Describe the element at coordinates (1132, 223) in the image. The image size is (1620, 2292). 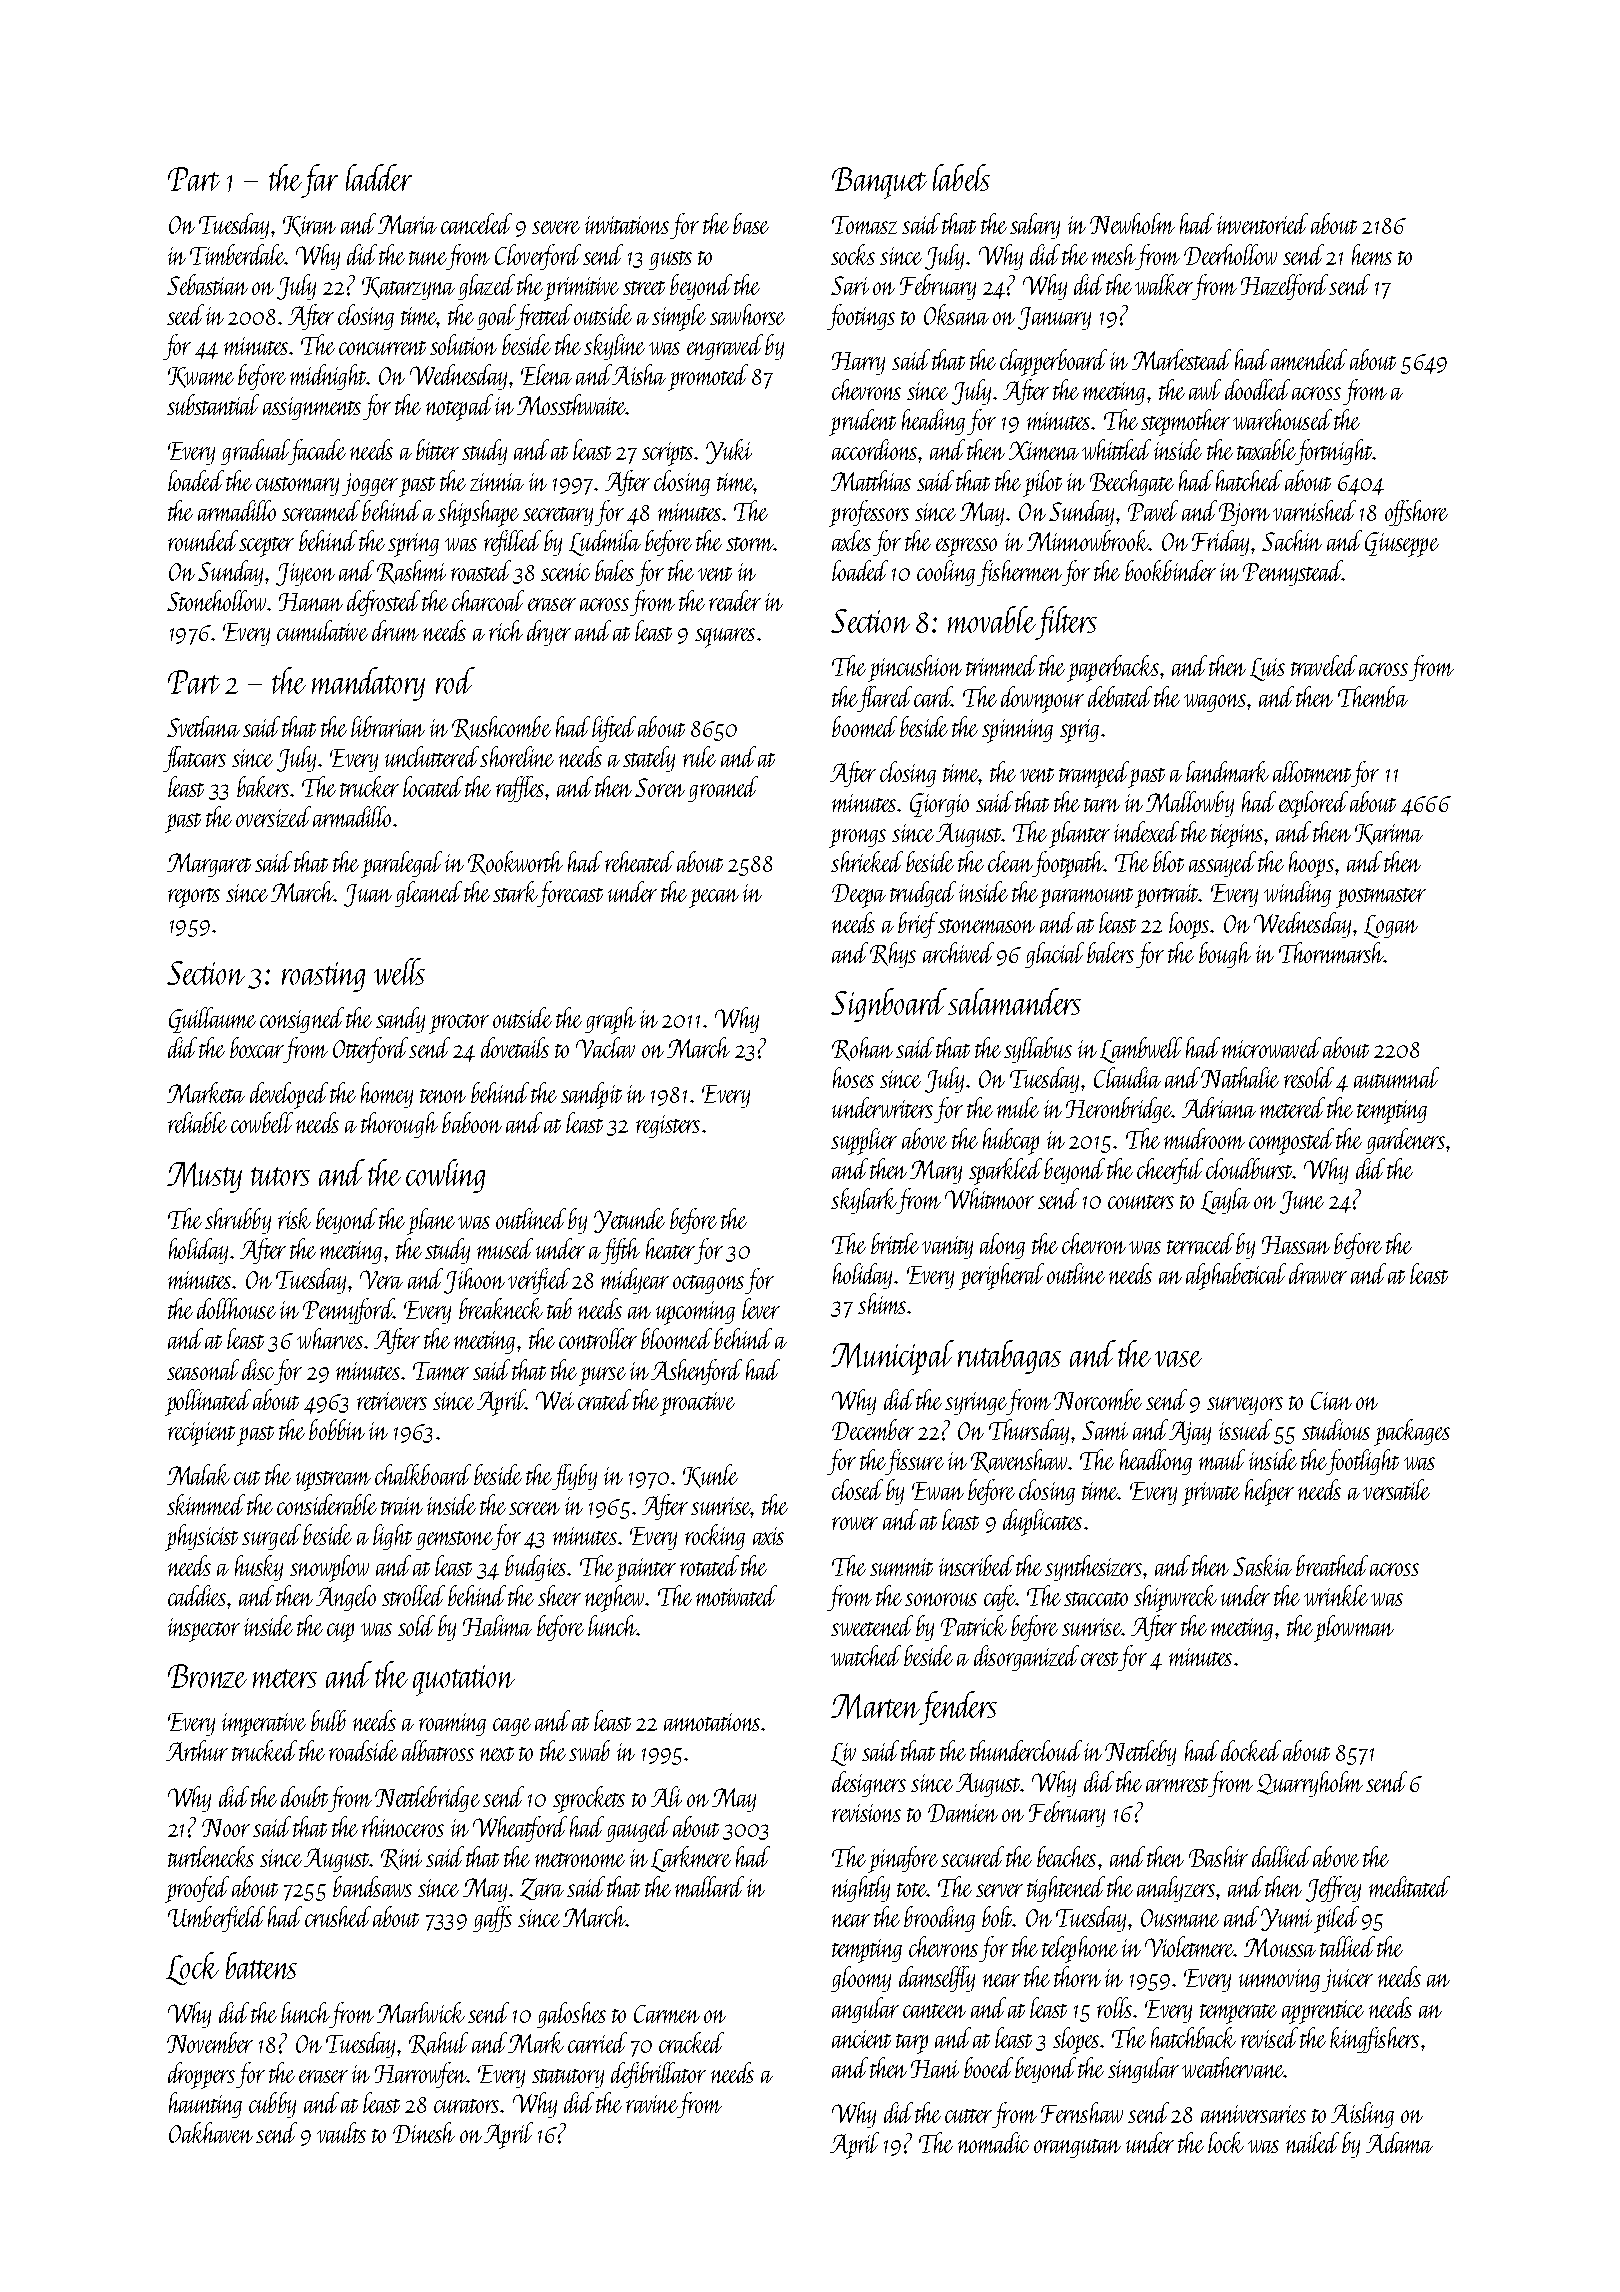
I see `Newholm` at that location.
